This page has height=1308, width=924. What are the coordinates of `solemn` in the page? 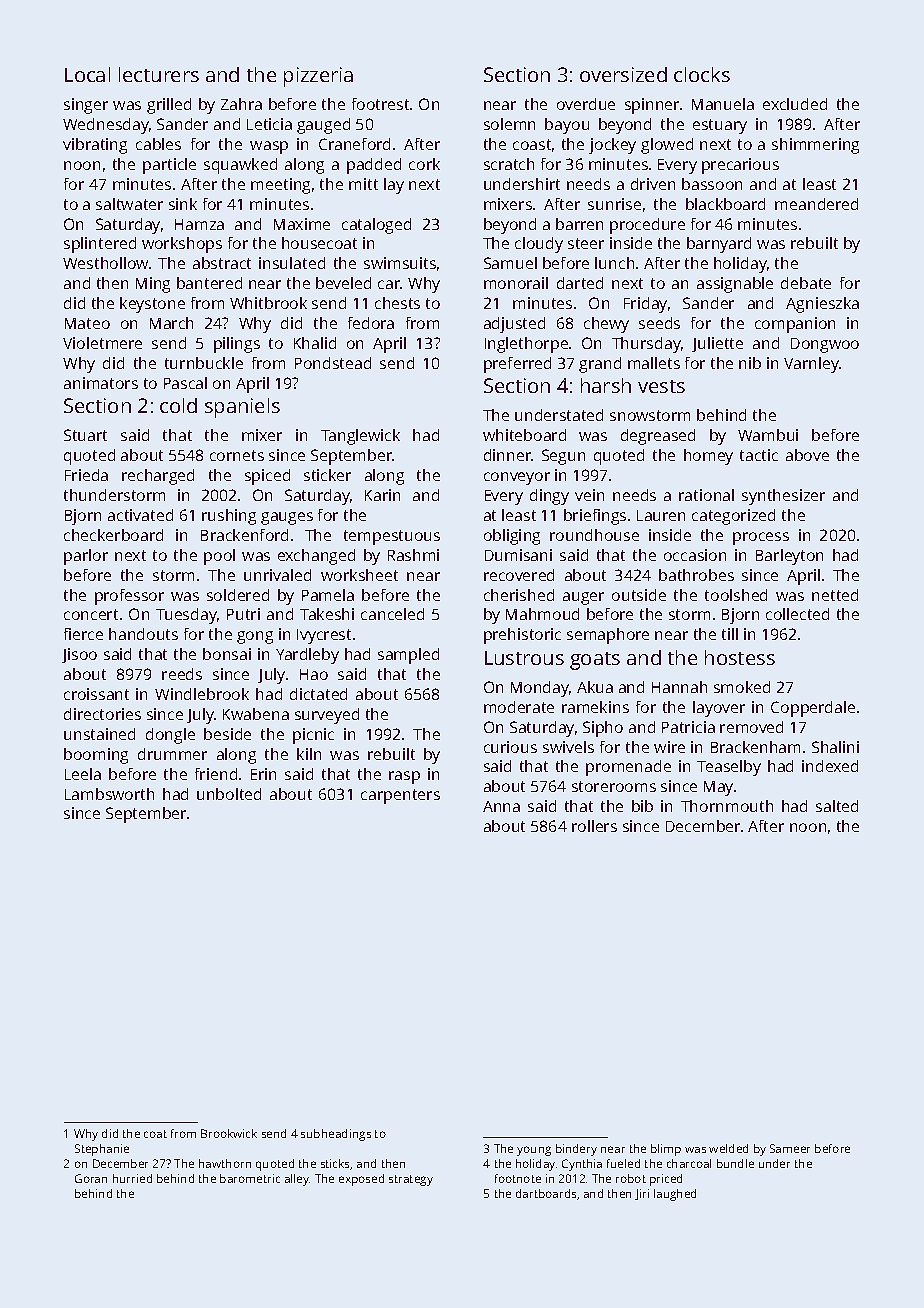 It's located at (509, 124).
